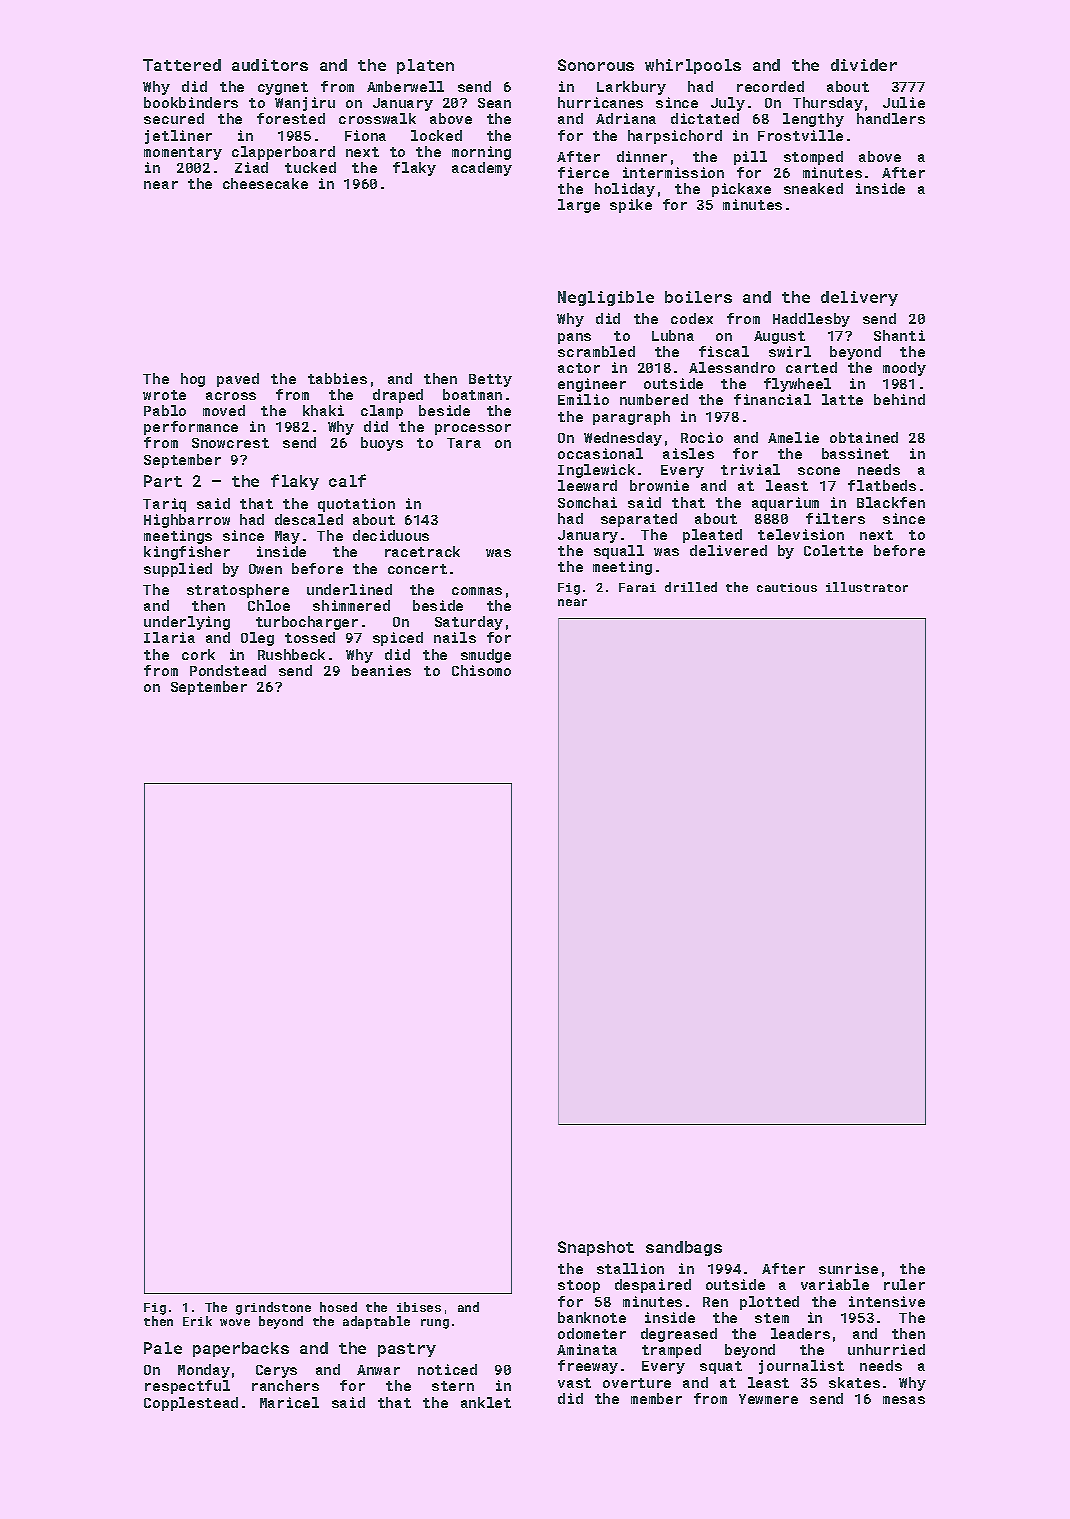 This screenshot has height=1519, width=1070. Describe the element at coordinates (596, 1248) in the screenshot. I see `Snapshot` at that location.
